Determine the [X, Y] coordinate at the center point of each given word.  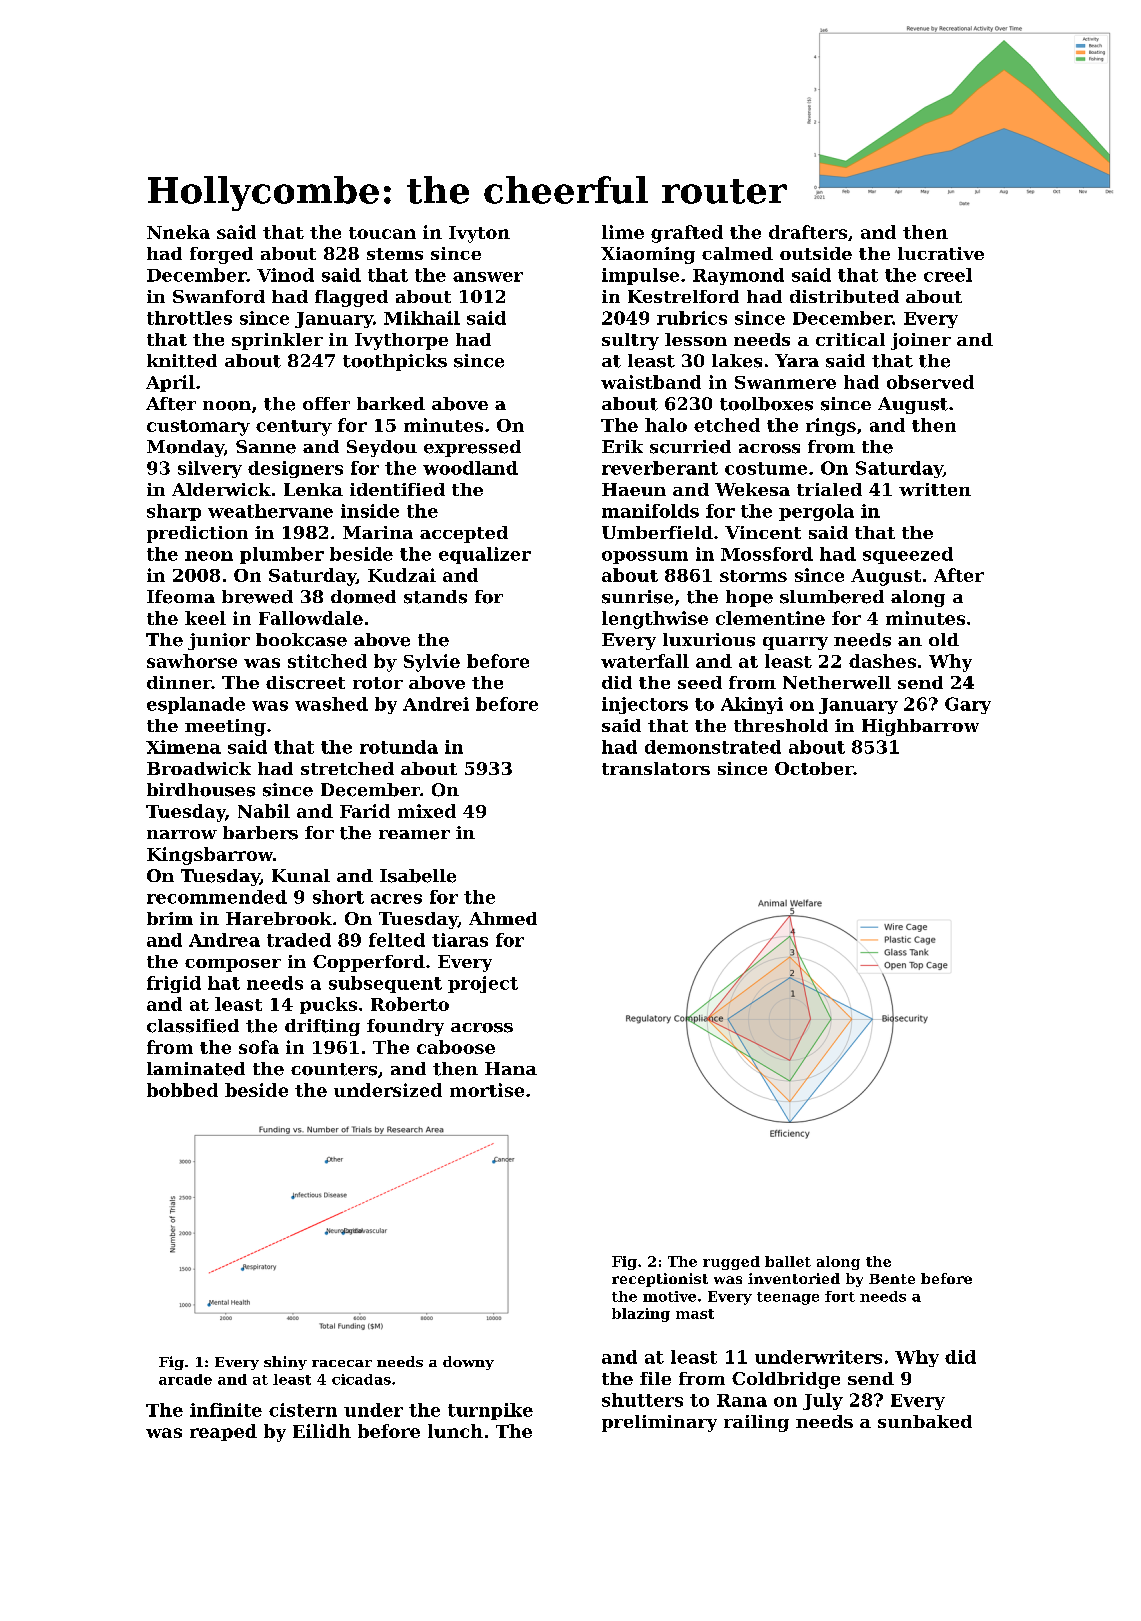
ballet [788, 1261]
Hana [511, 1068]
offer [326, 403]
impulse [640, 276]
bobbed [182, 1090]
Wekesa [752, 489]
